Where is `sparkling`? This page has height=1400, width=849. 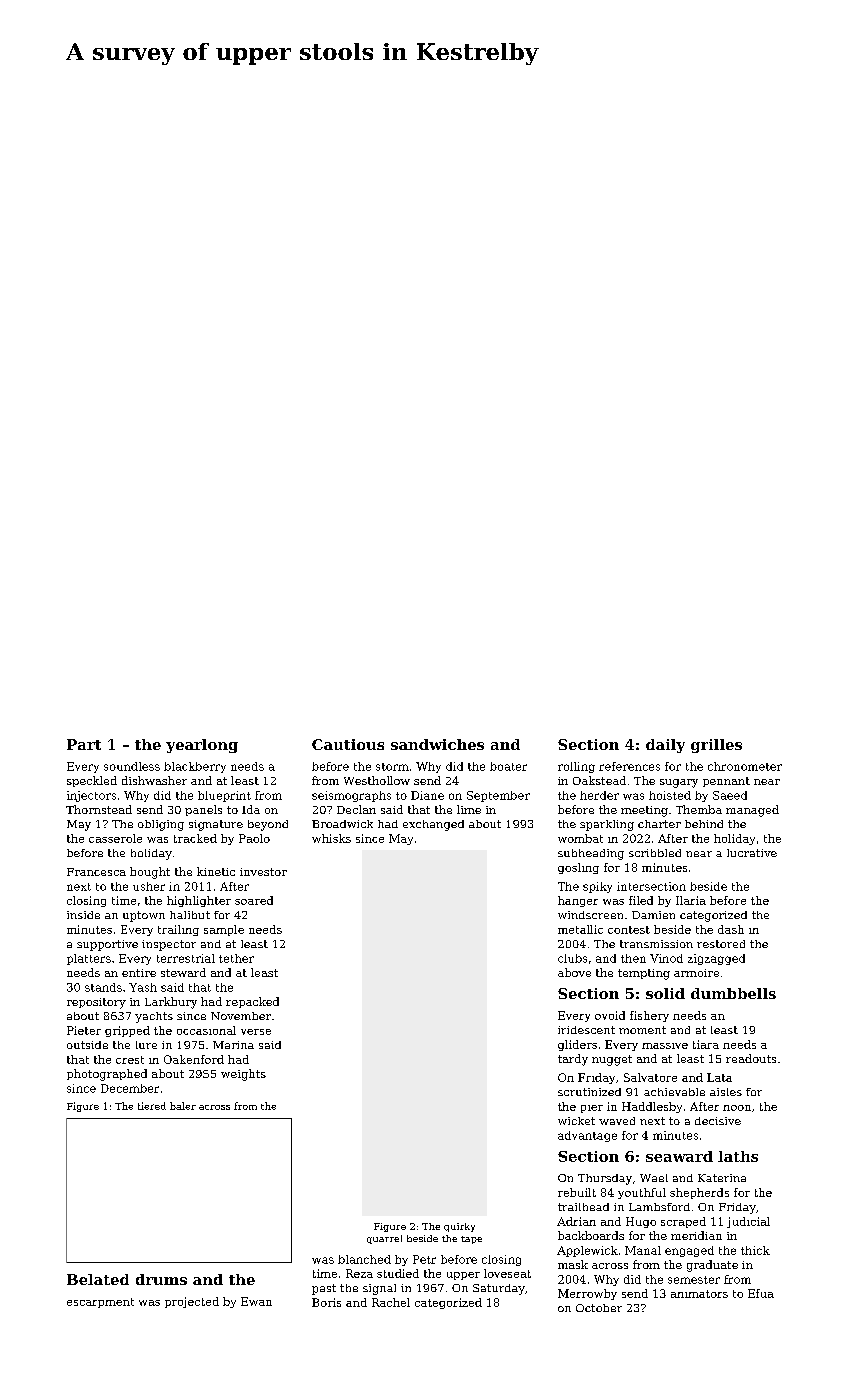 sparkling is located at coordinates (607, 825).
